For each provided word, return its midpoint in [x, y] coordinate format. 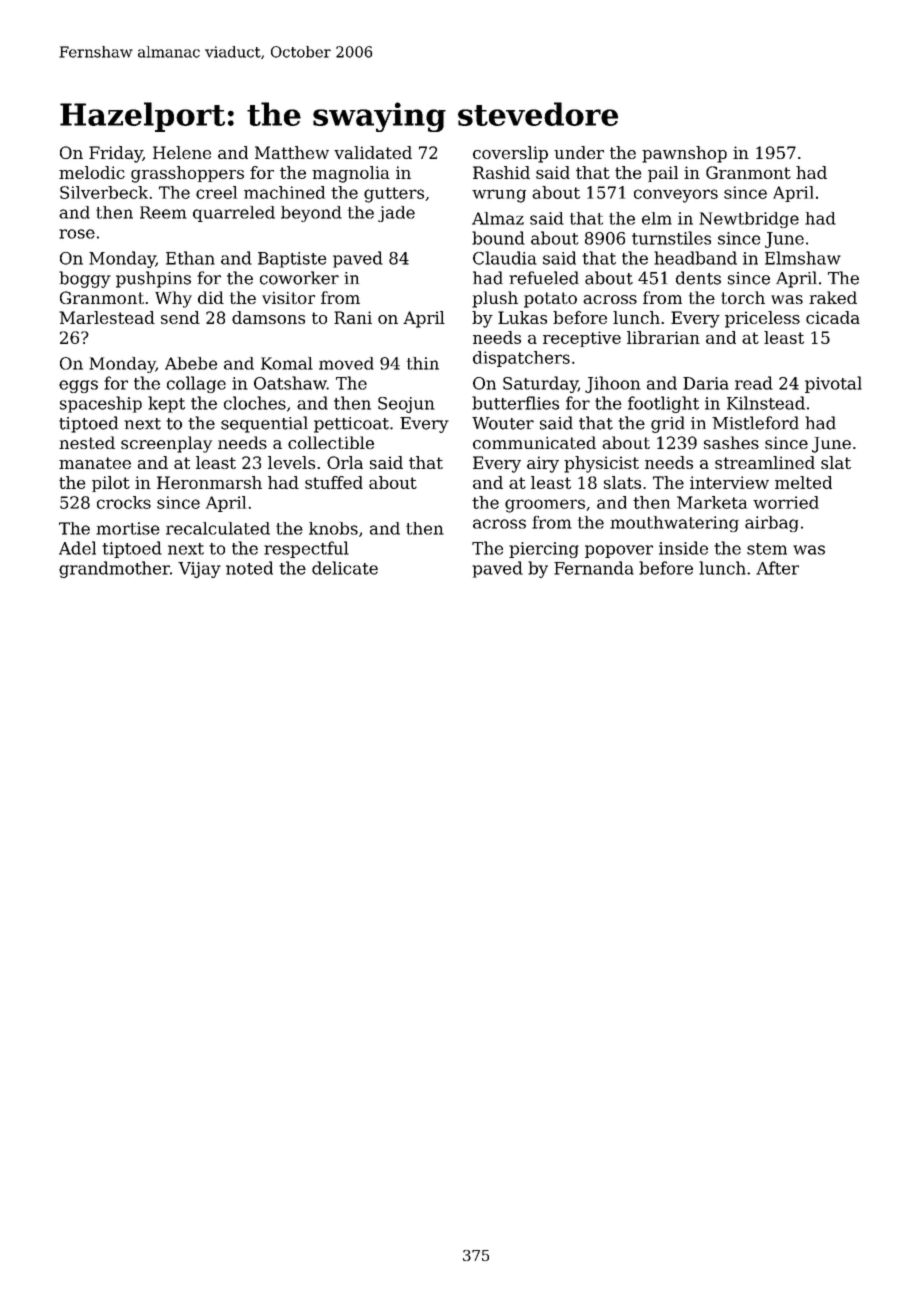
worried [786, 502]
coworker [299, 278]
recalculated [218, 528]
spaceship [101, 404]
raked [833, 297]
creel [216, 192]
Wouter [503, 423]
